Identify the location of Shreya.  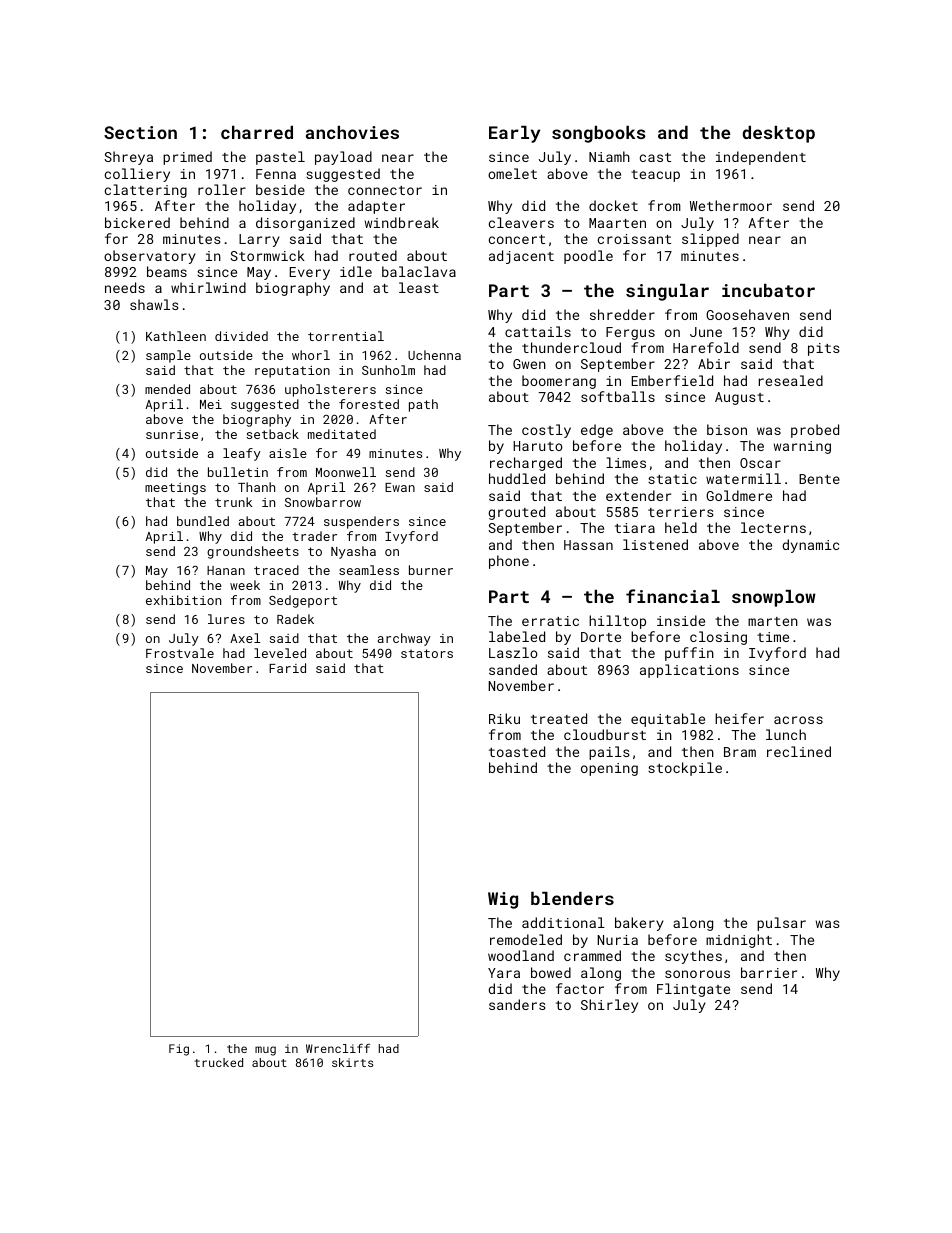
(128, 158).
